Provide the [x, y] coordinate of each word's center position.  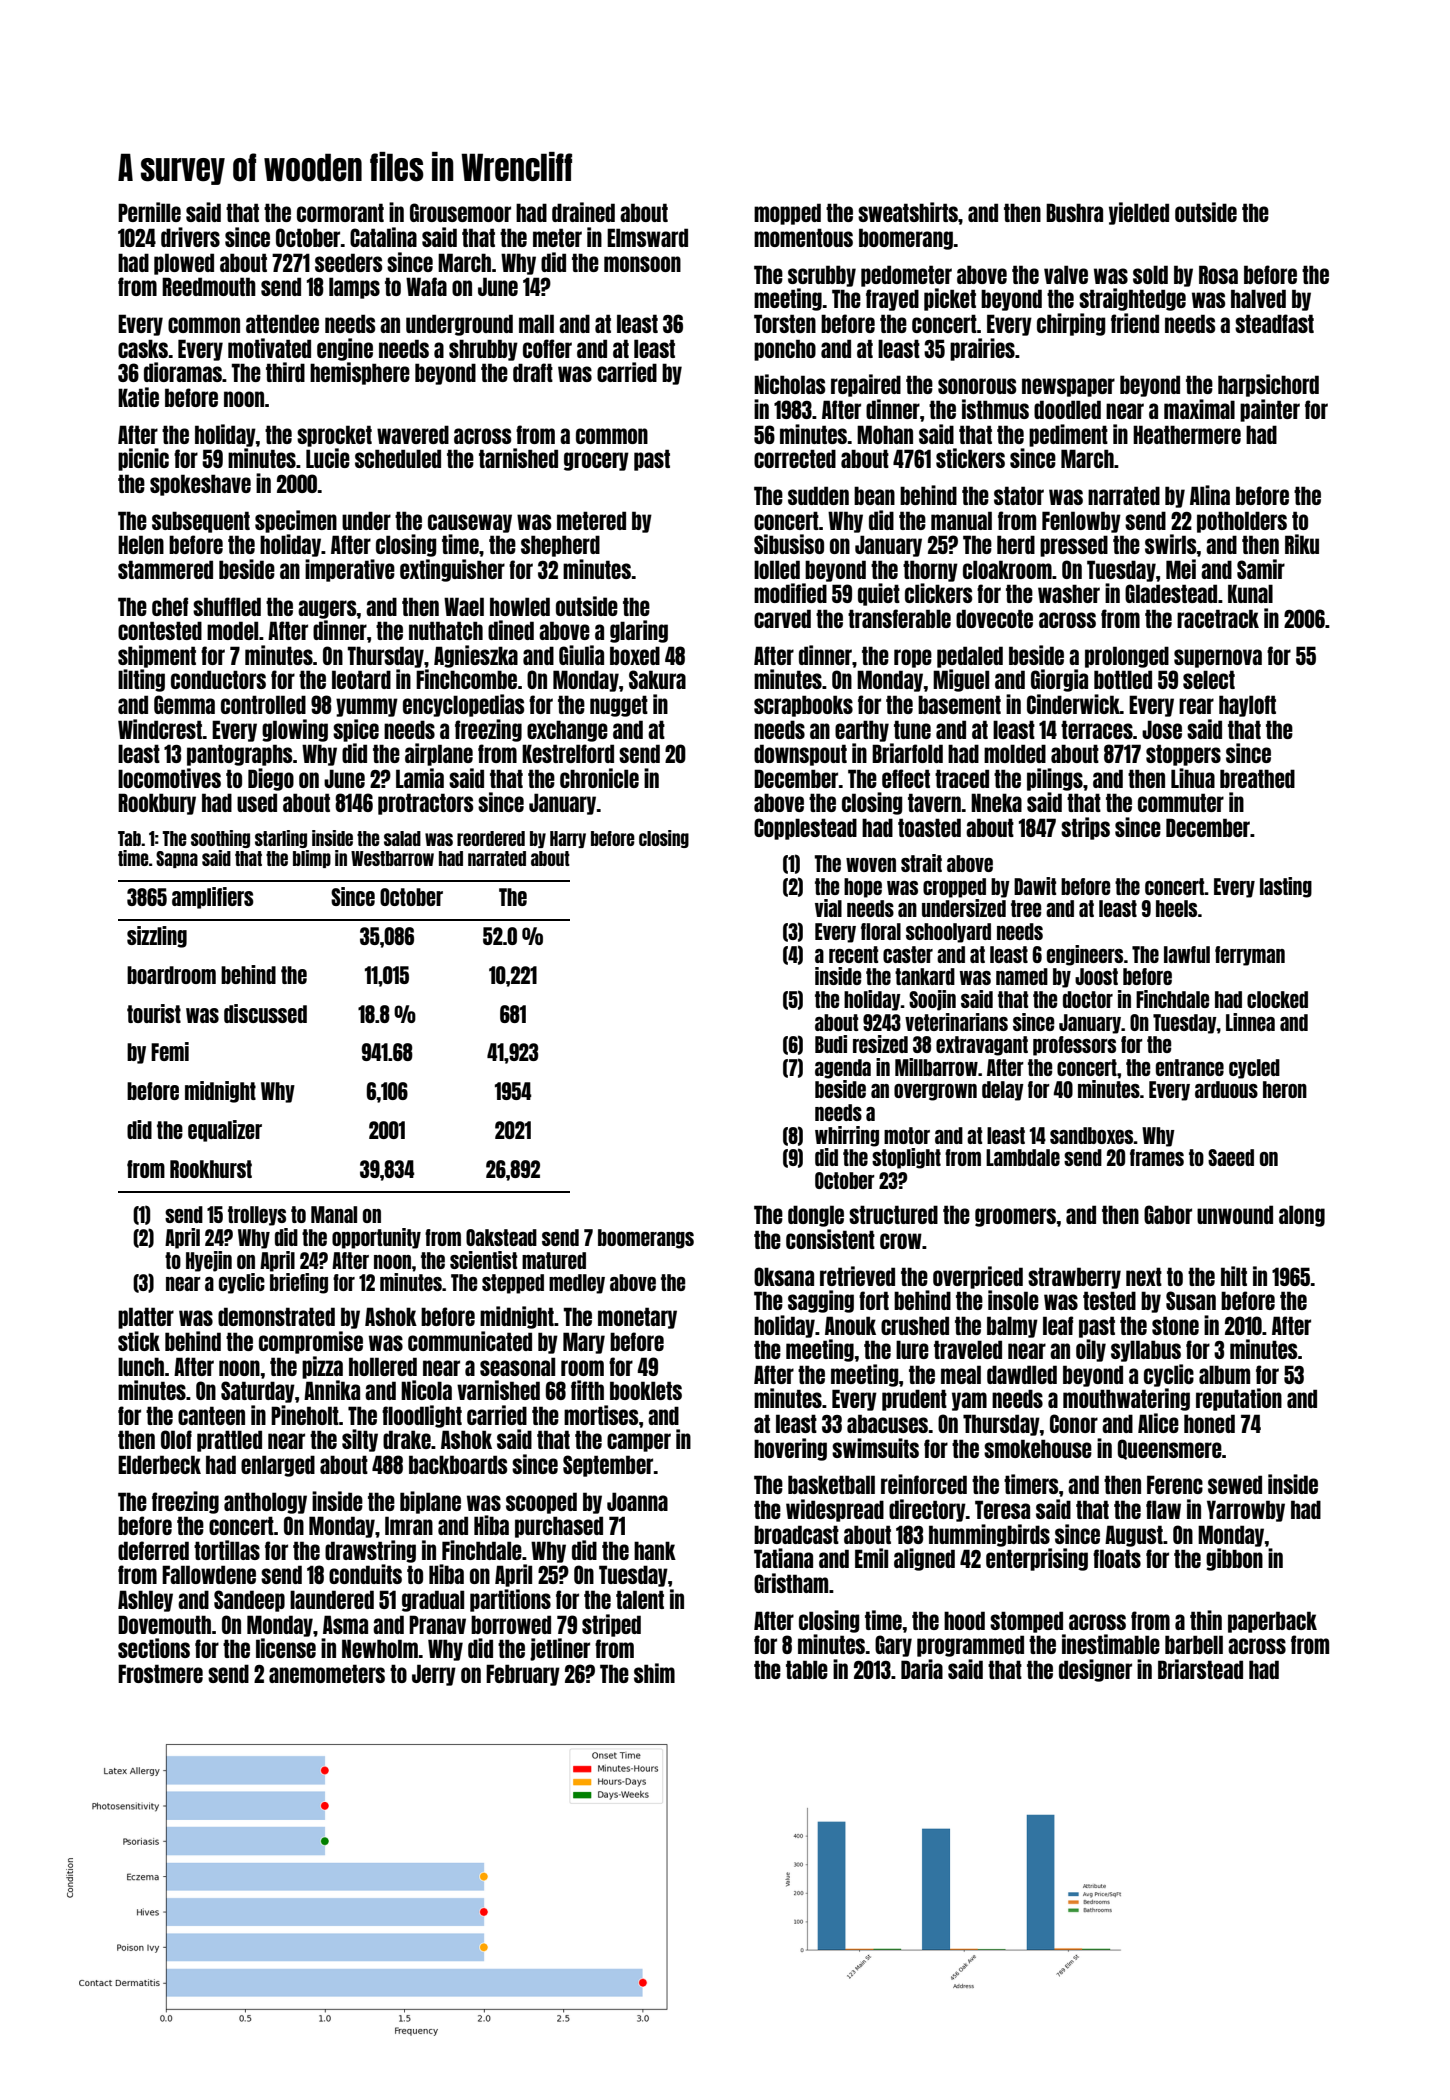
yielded [1139, 213]
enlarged [278, 1466]
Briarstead [1200, 1669]
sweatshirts [908, 212]
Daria [922, 1669]
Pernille [149, 212]
